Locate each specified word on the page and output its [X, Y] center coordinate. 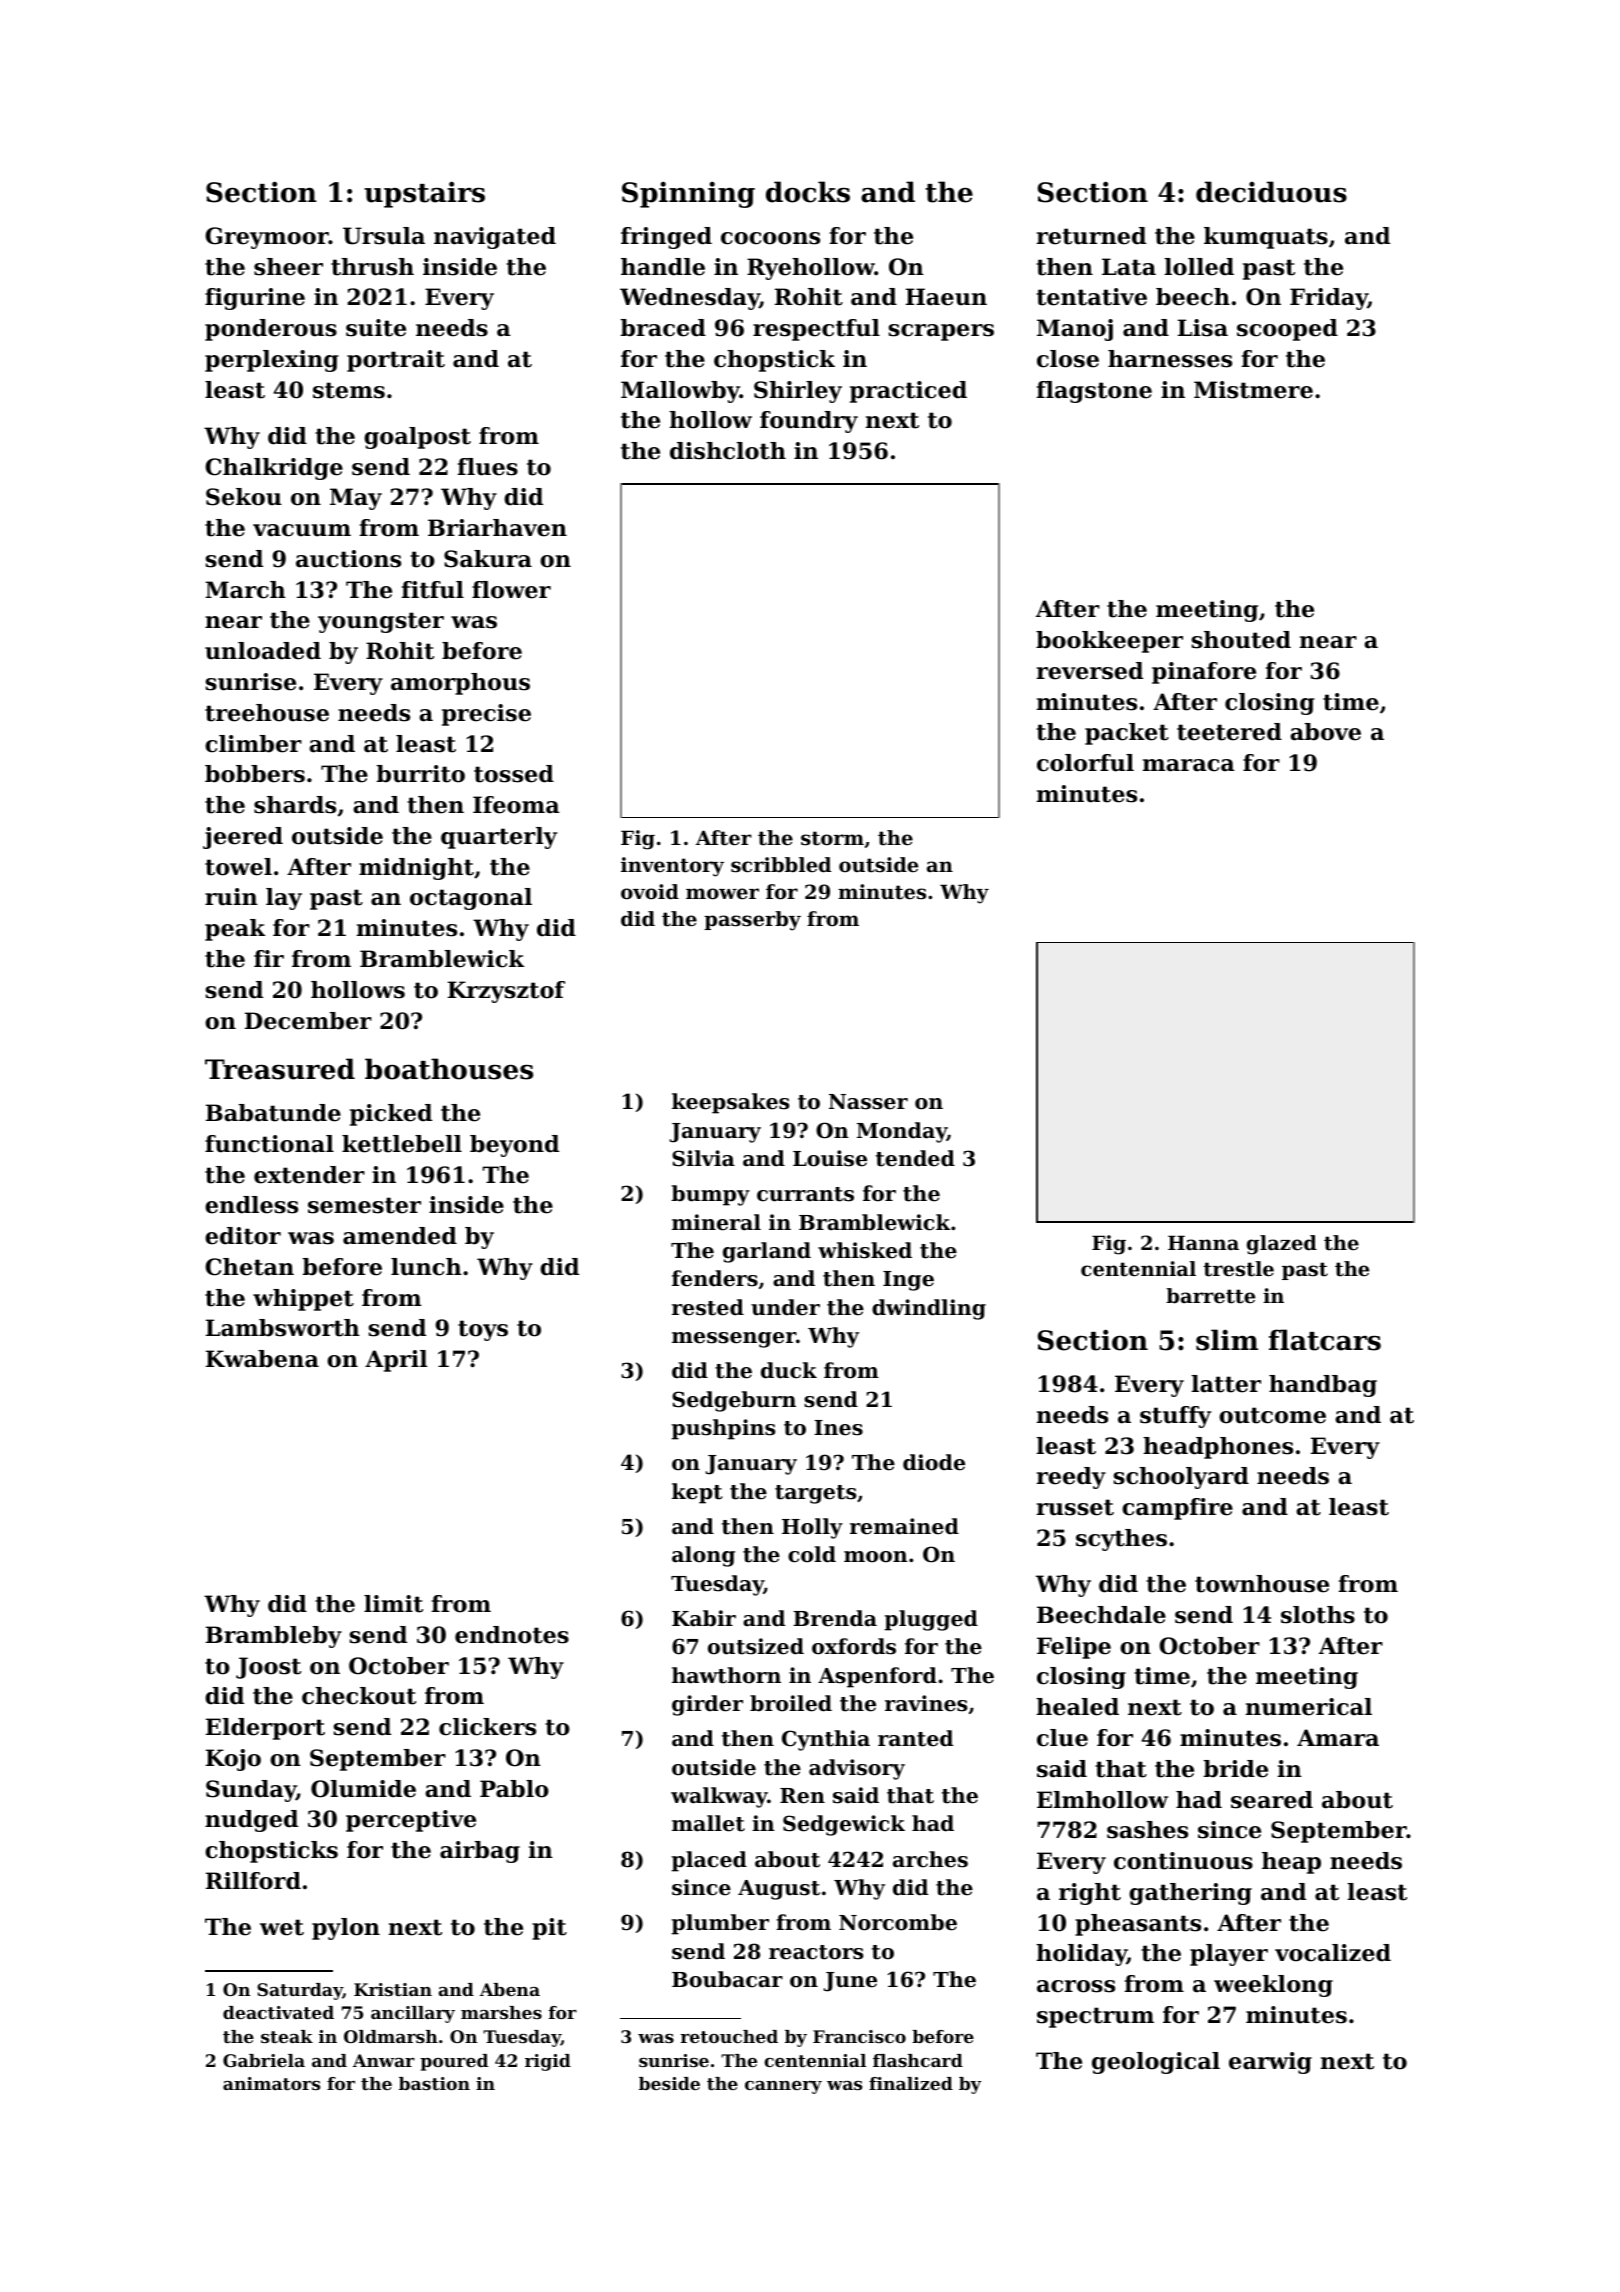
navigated [495, 238]
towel [238, 867]
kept [697, 1493]
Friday [1329, 299]
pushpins [723, 1429]
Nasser [868, 1102]
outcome [1272, 1415]
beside [669, 2083]
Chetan [249, 1267]
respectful [816, 330]
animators [271, 2083]
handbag [1323, 1386]
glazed [1282, 1245]
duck [789, 1370]
